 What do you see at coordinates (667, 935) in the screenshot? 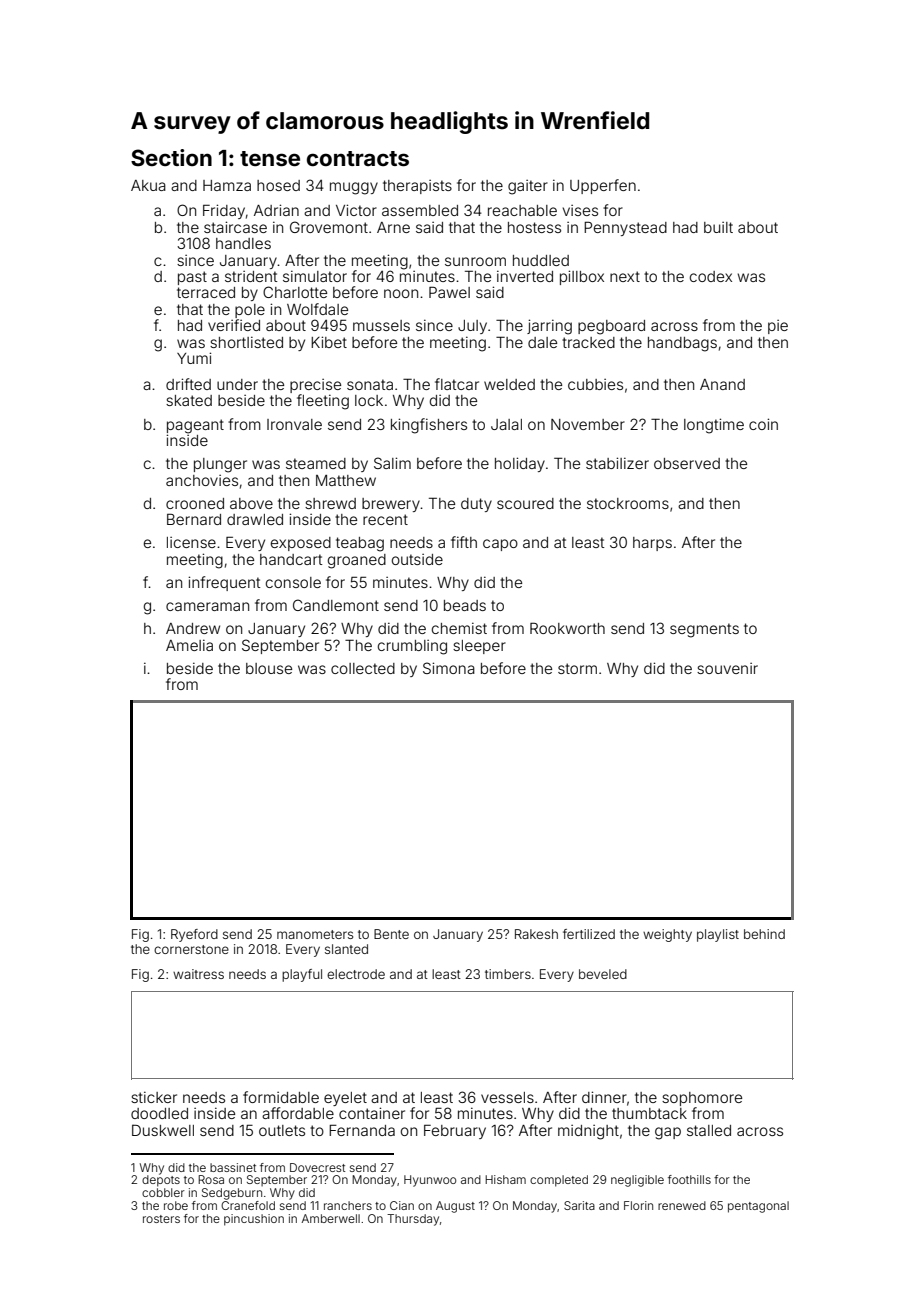
I see `weighty` at bounding box center [667, 935].
